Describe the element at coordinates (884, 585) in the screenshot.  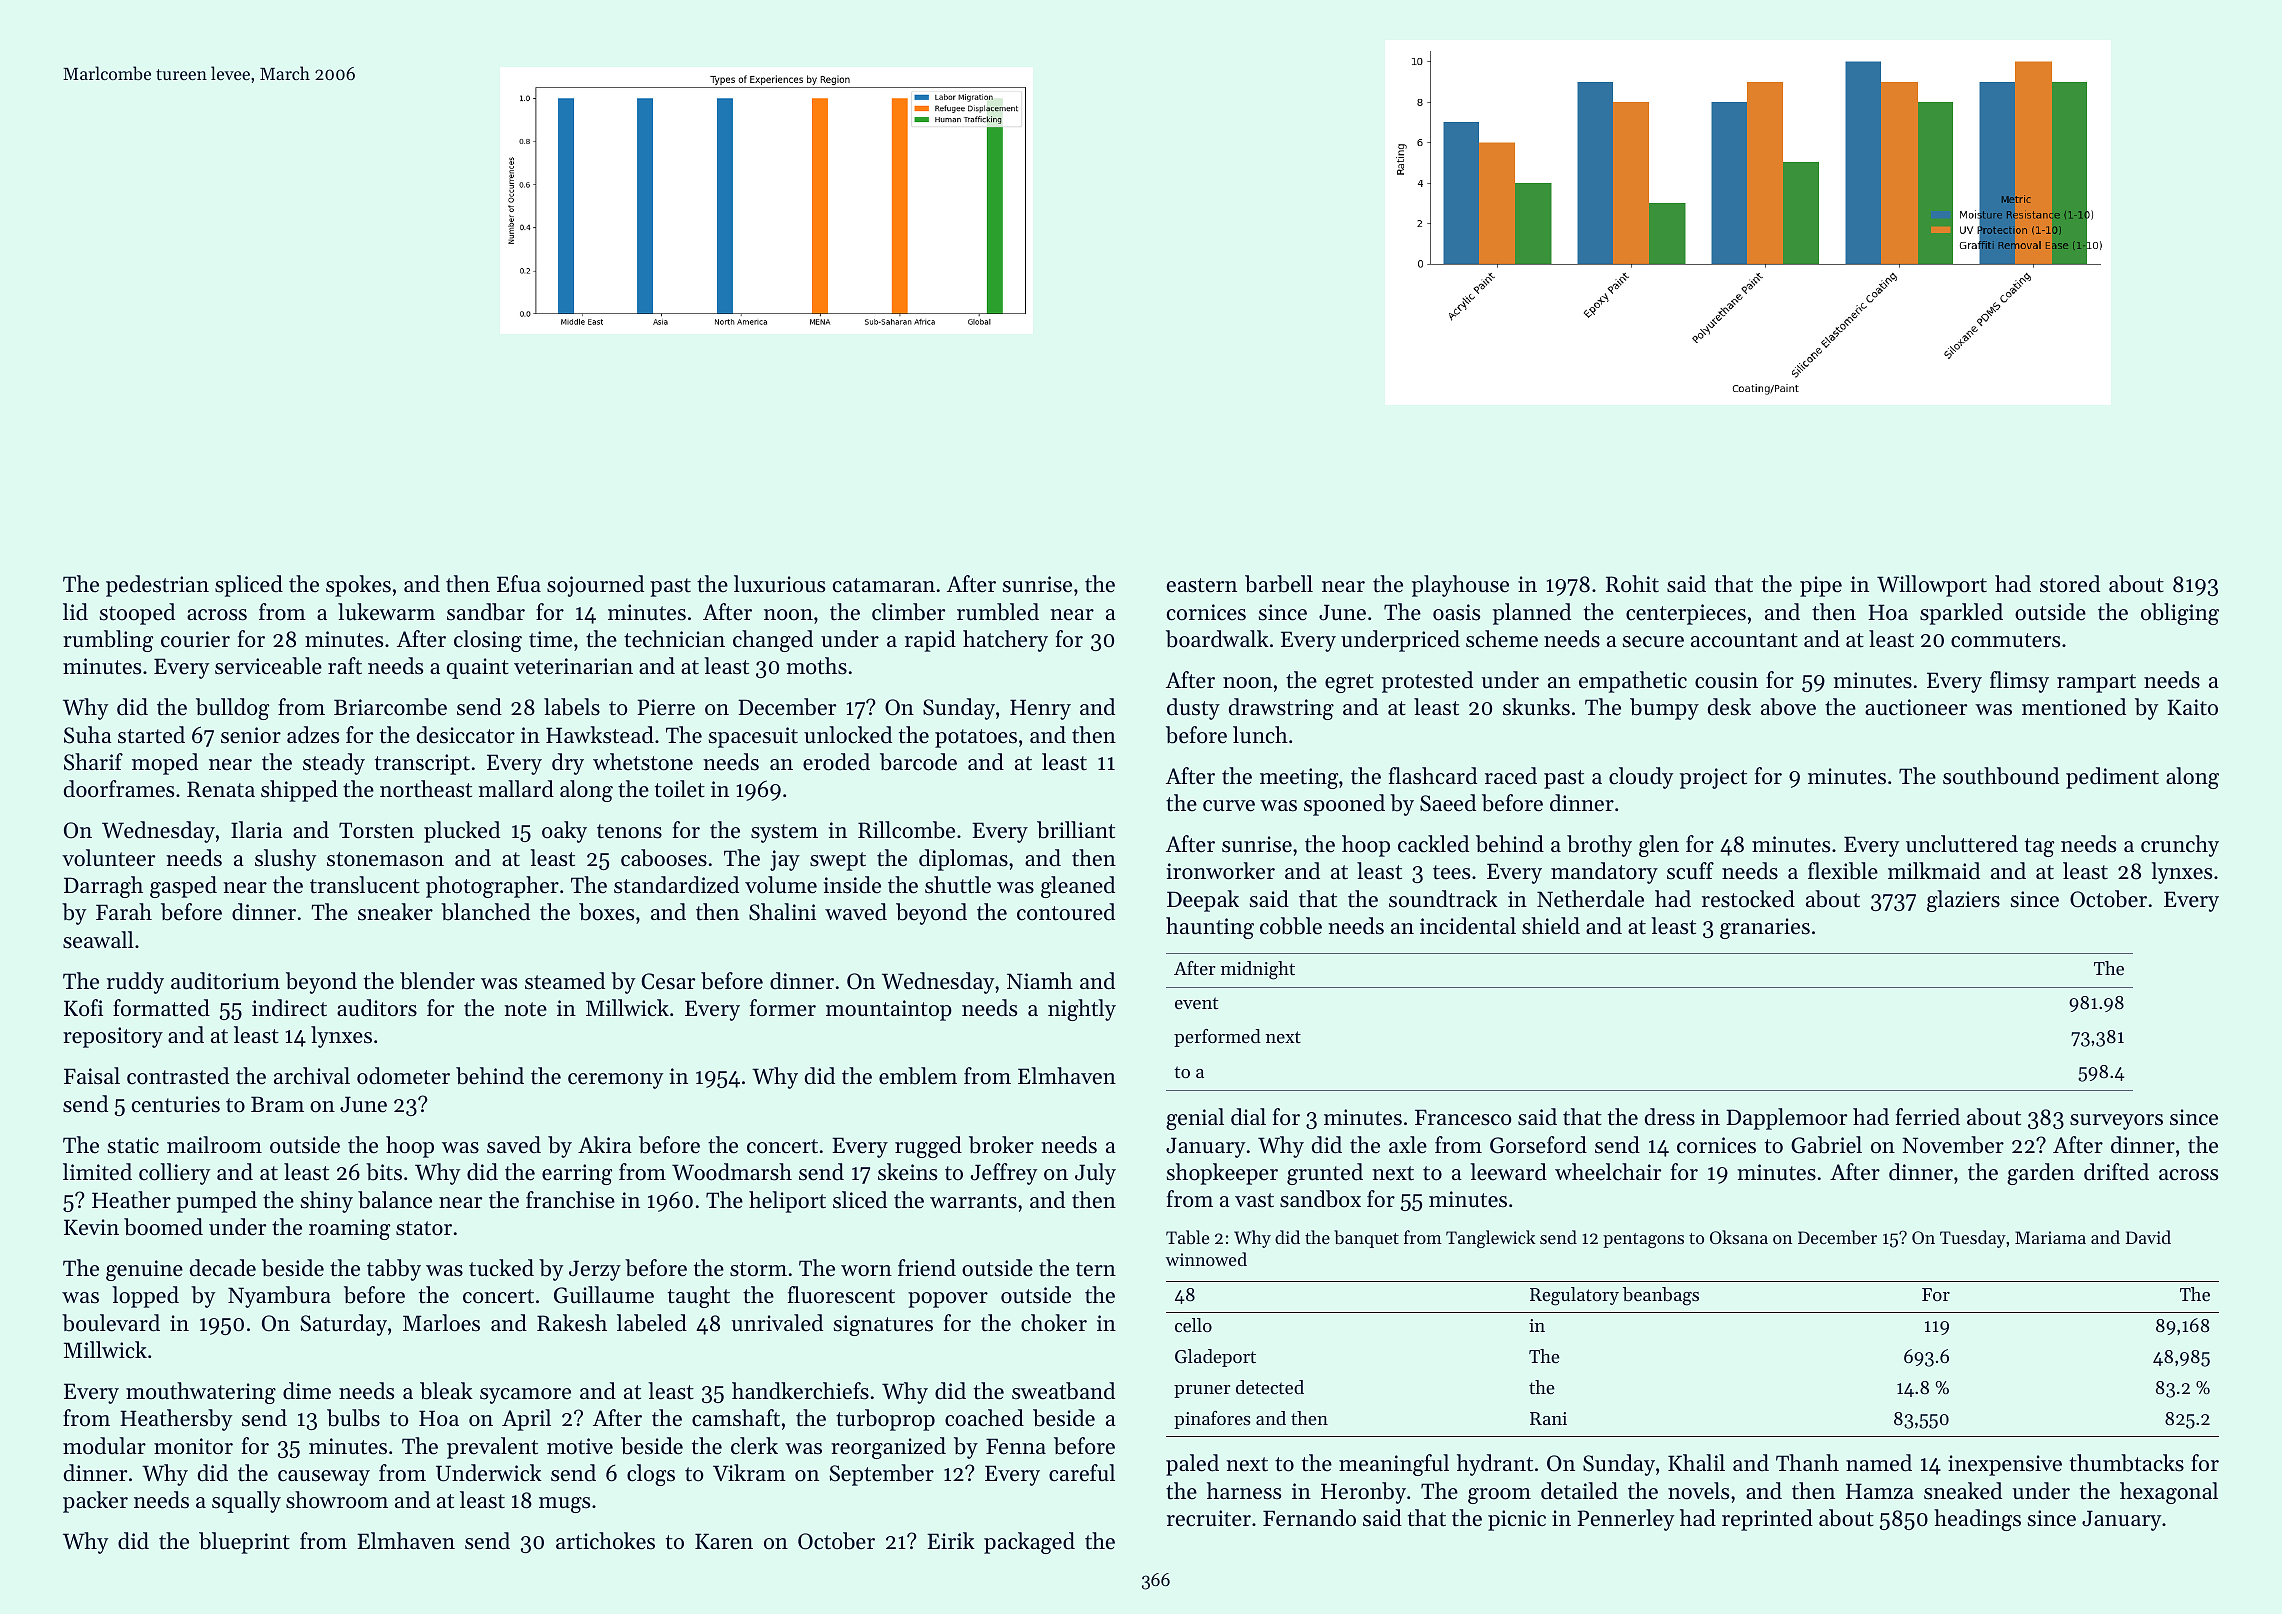
I see `catamaran` at that location.
